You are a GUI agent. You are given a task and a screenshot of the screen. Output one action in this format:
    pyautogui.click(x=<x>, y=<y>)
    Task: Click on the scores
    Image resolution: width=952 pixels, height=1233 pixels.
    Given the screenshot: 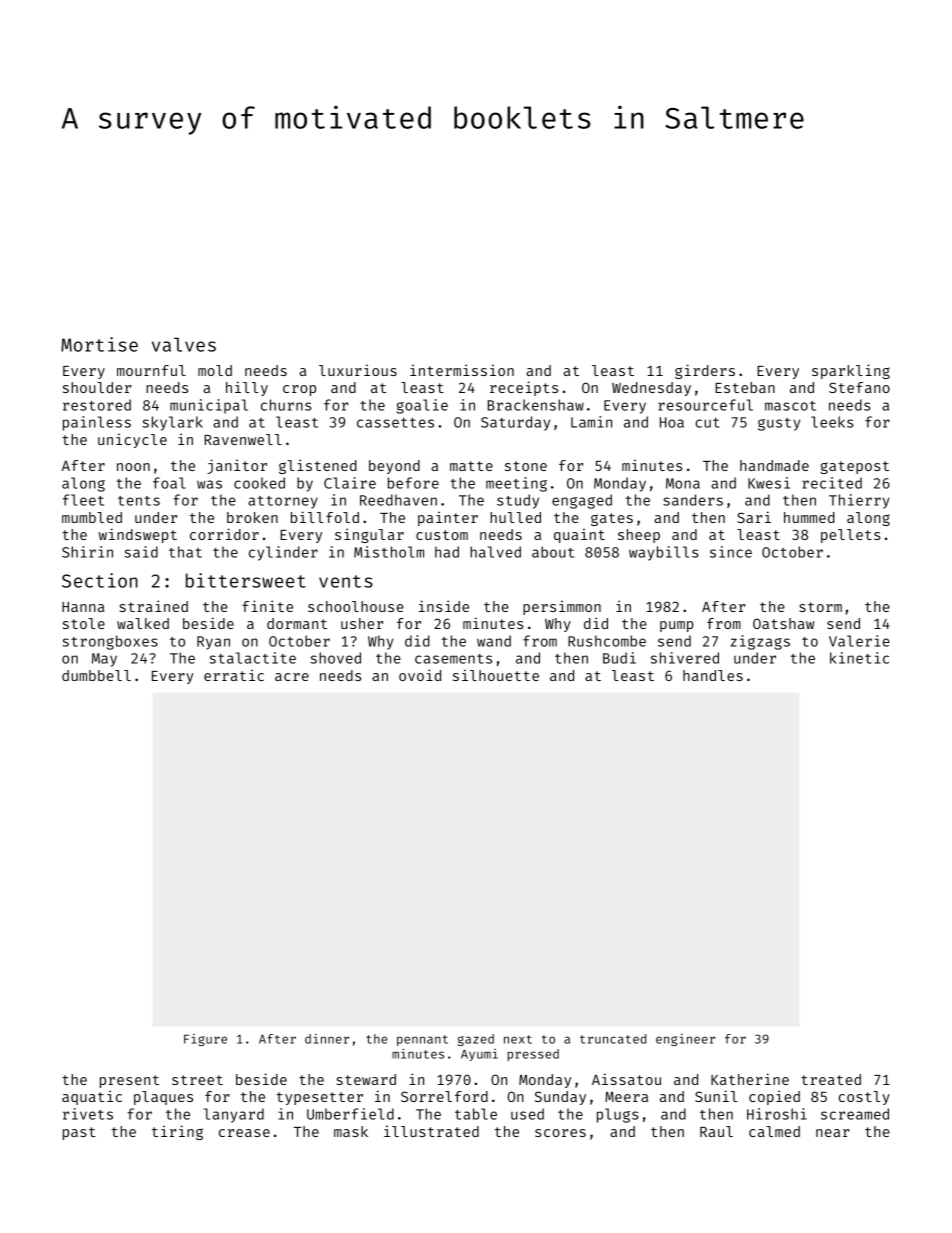 What is the action you would take?
    pyautogui.click(x=560, y=1133)
